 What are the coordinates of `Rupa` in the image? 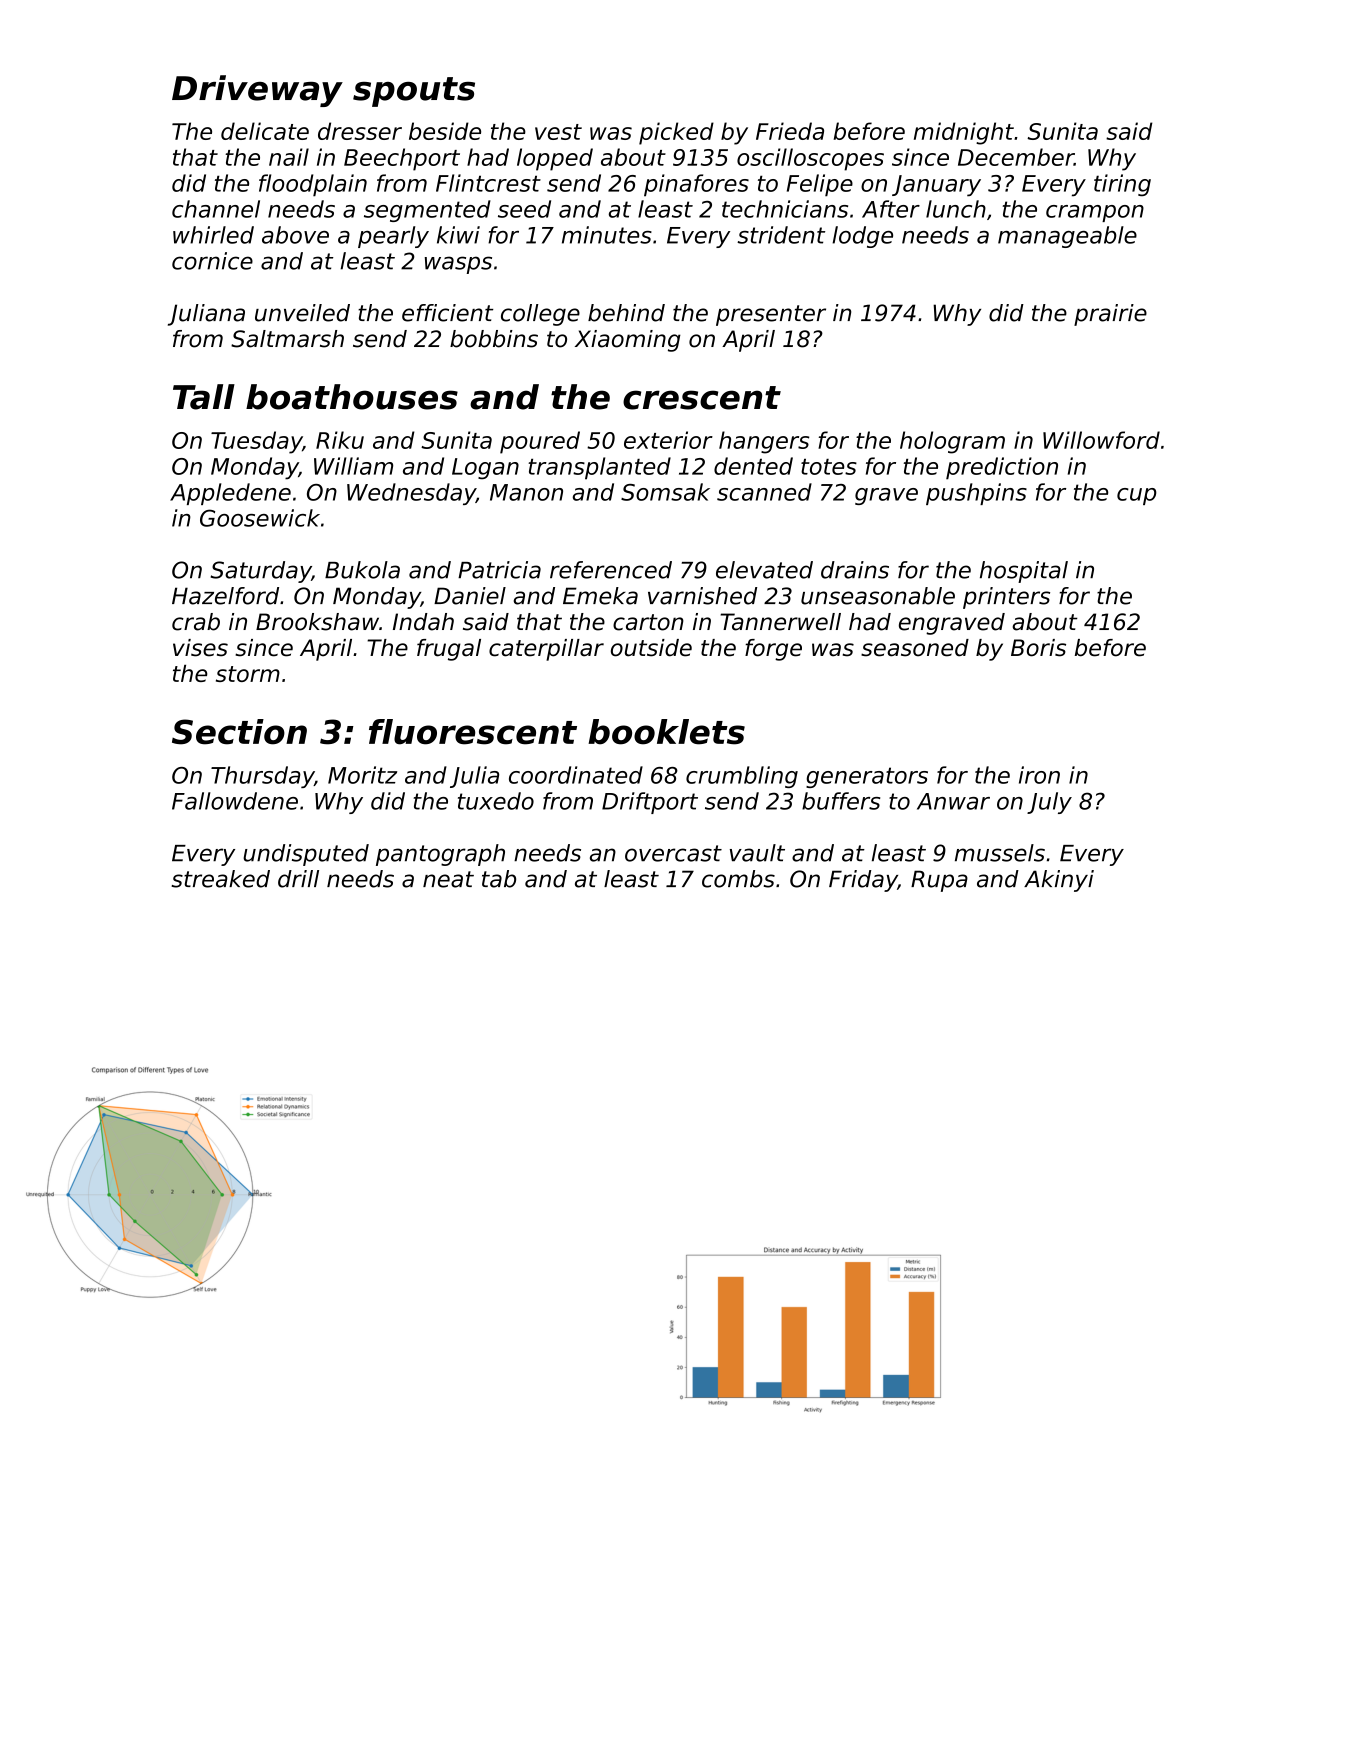 It's located at (939, 881).
